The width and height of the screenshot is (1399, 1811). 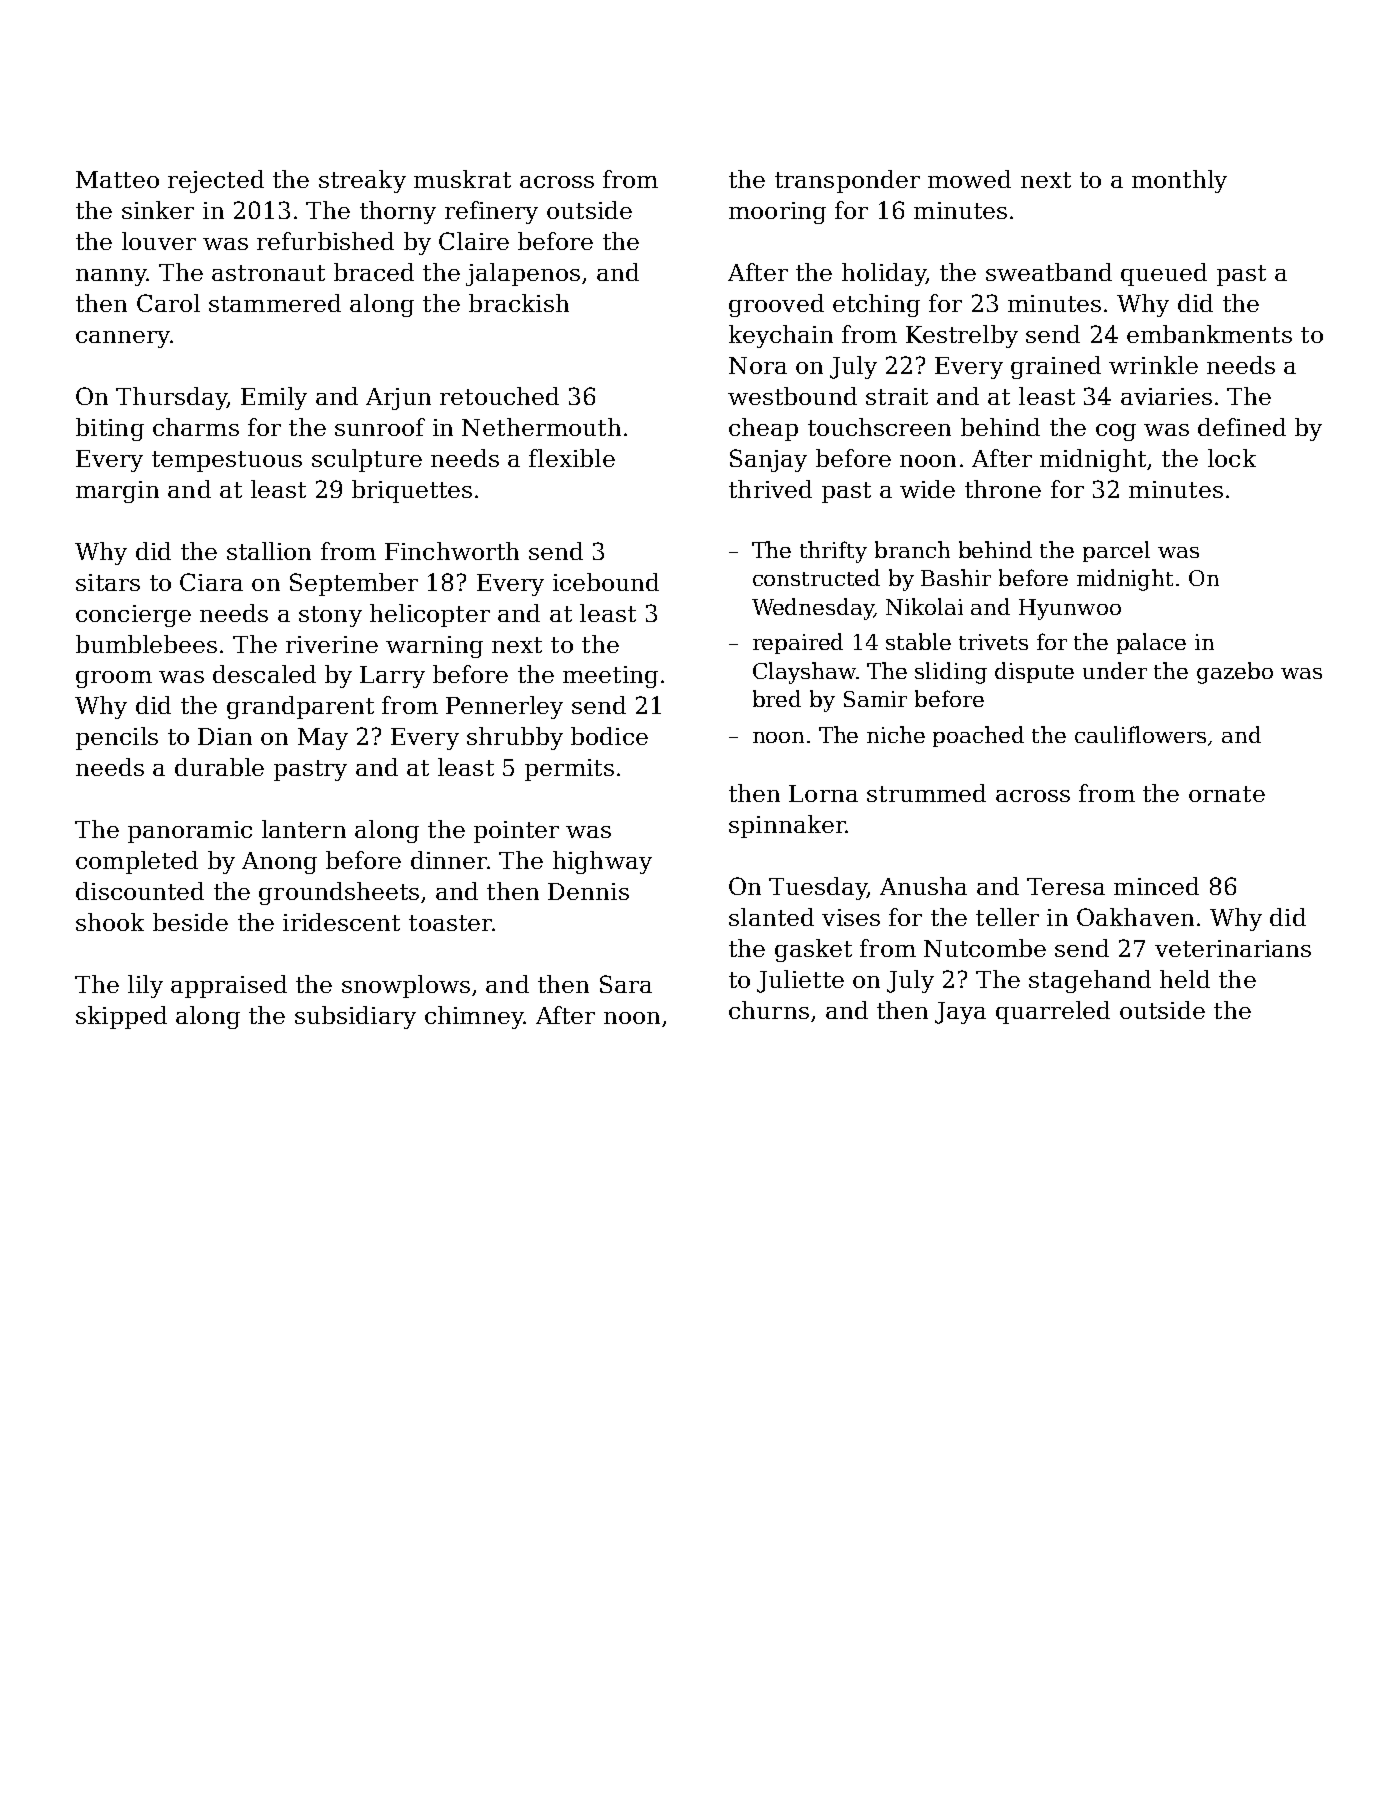 What do you see at coordinates (879, 427) in the screenshot?
I see `touchscreen` at bounding box center [879, 427].
